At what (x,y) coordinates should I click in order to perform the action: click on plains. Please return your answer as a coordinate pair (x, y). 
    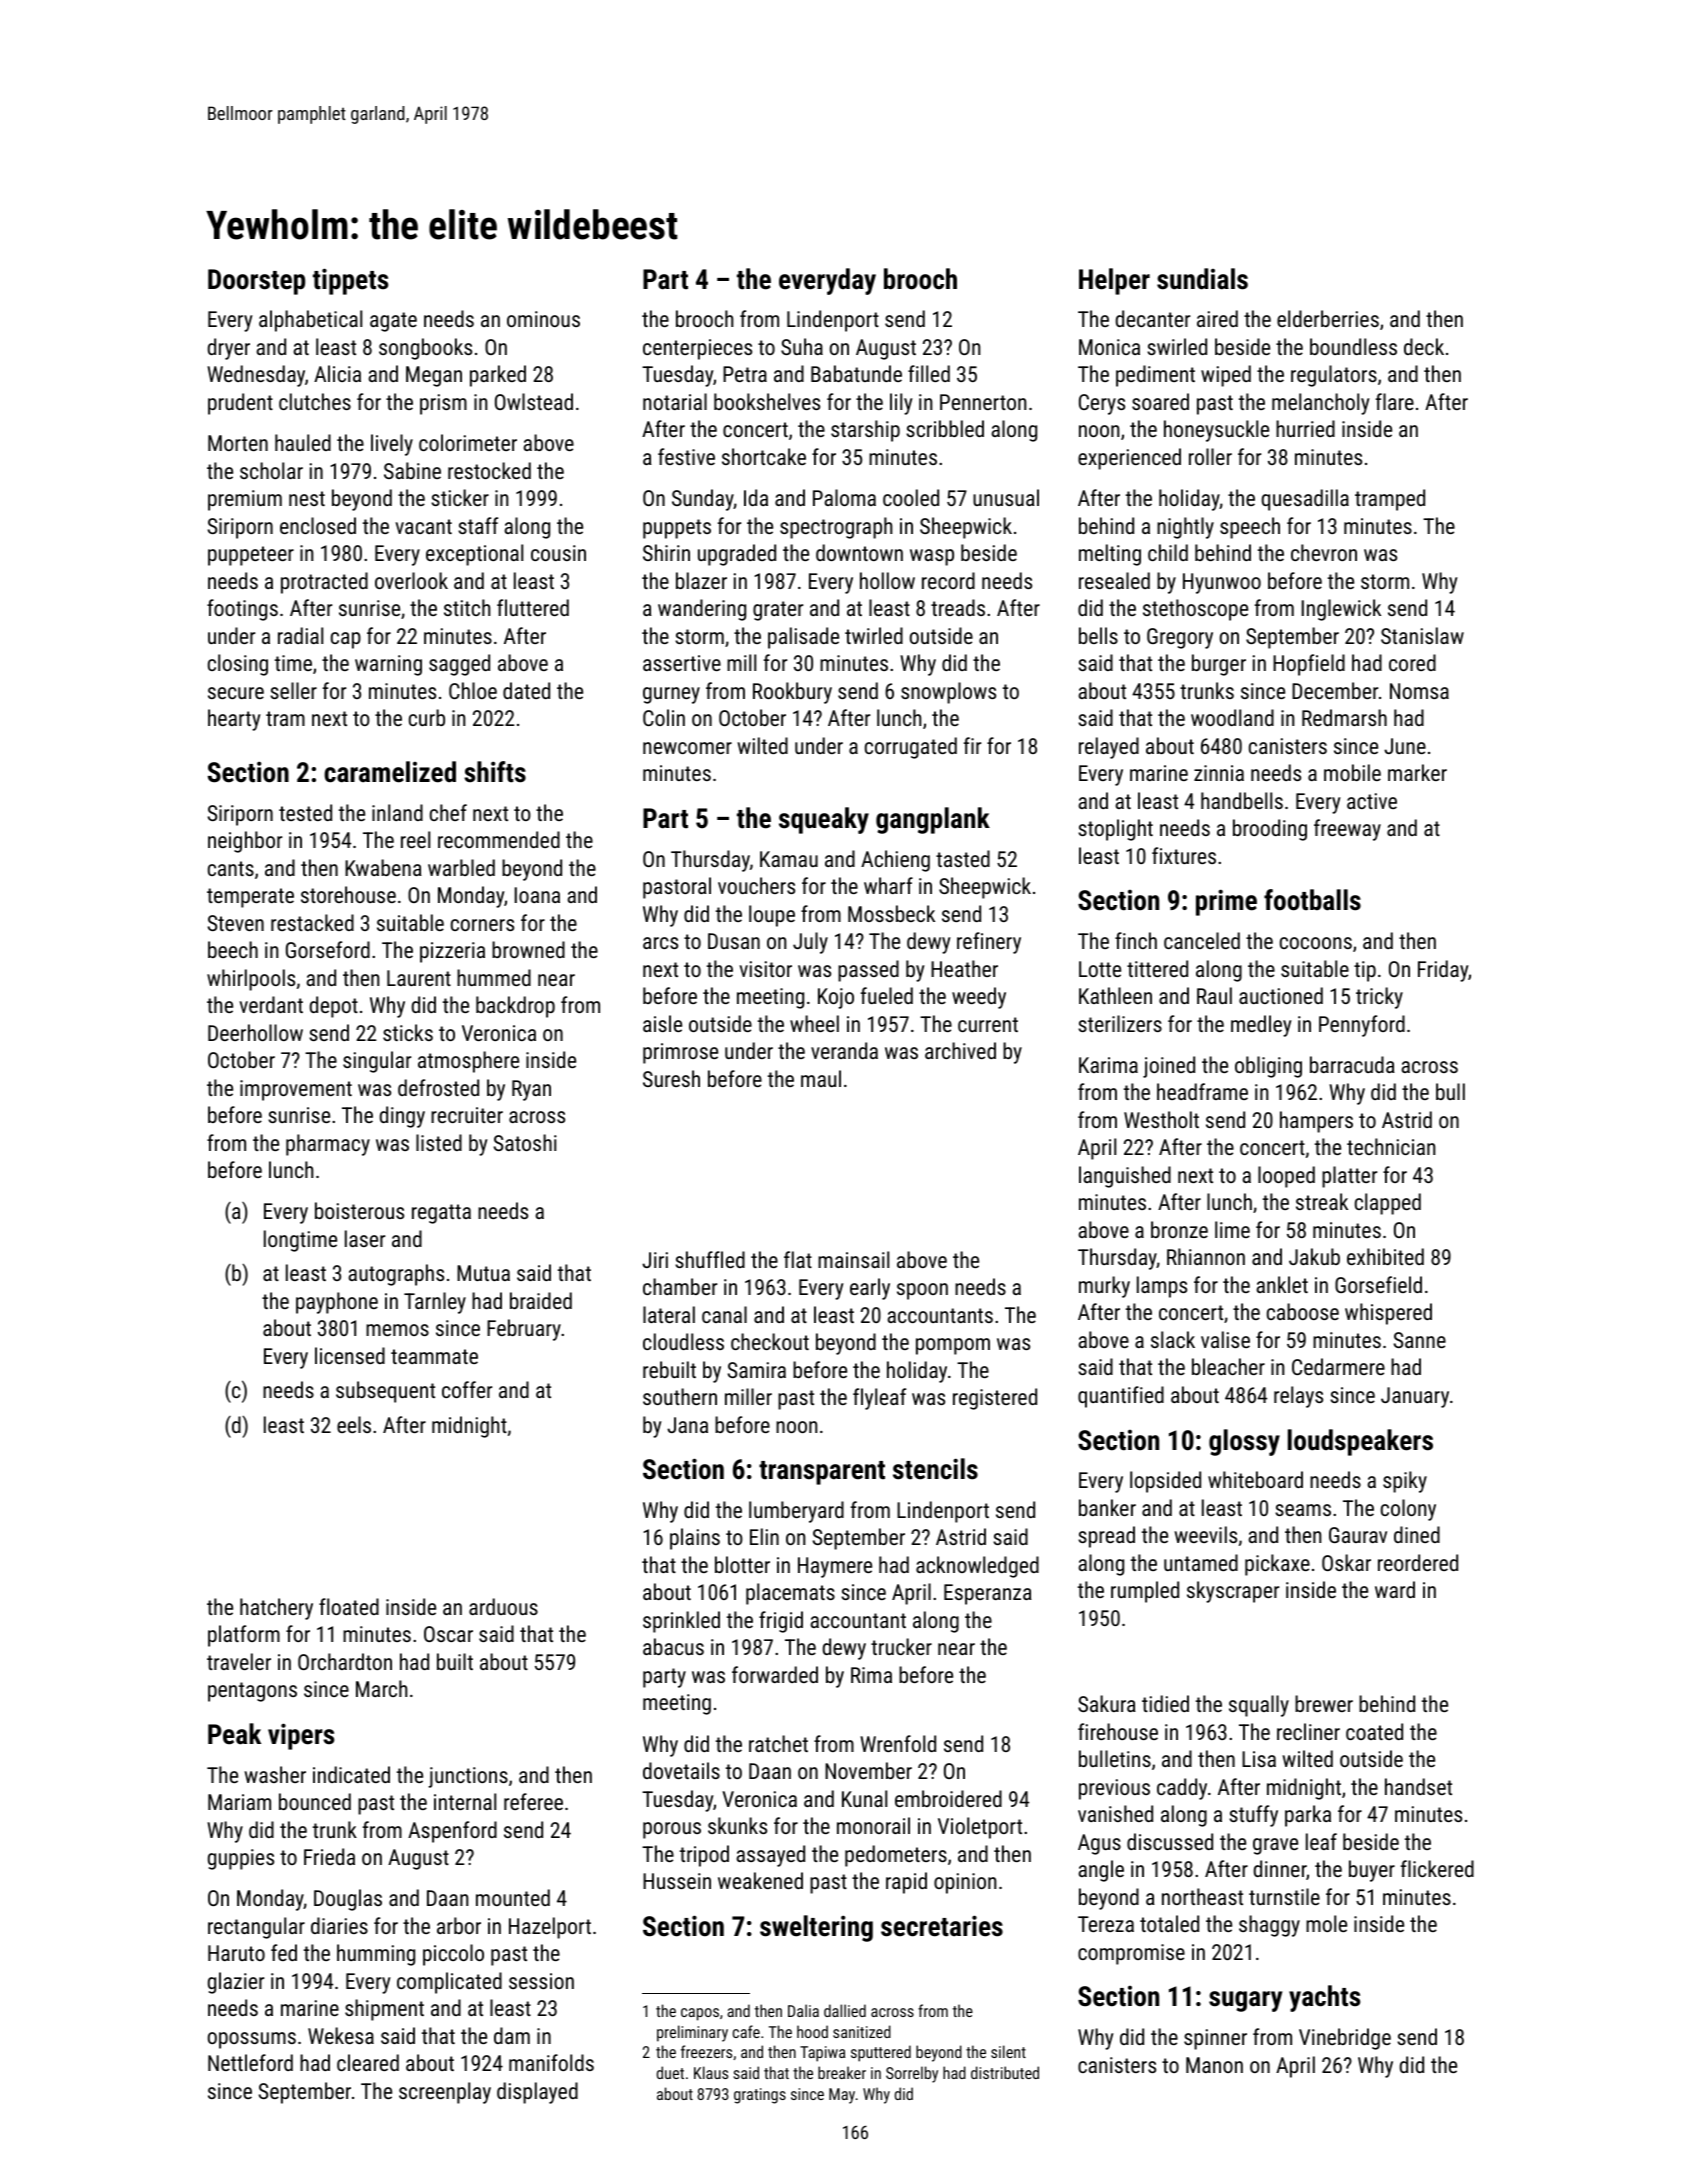
    Looking at the image, I should click on (695, 1539).
